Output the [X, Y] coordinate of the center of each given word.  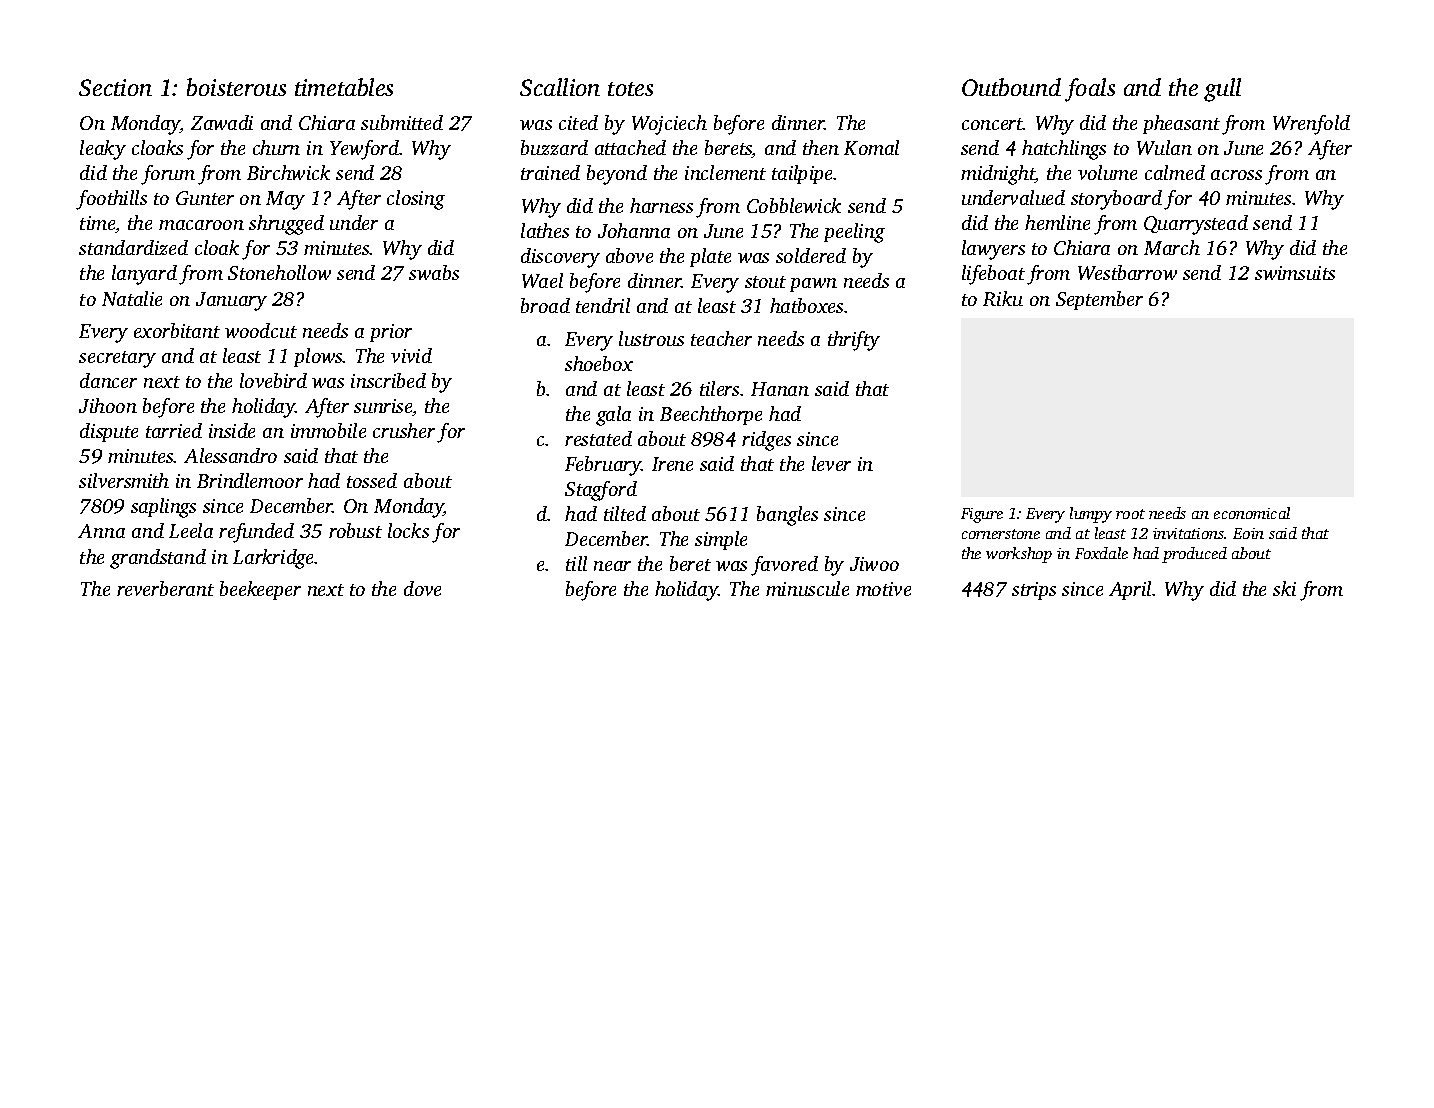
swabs [434, 272]
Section [115, 87]
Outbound [1011, 87]
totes [630, 89]
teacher [721, 338]
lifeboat [993, 275]
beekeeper [260, 590]
